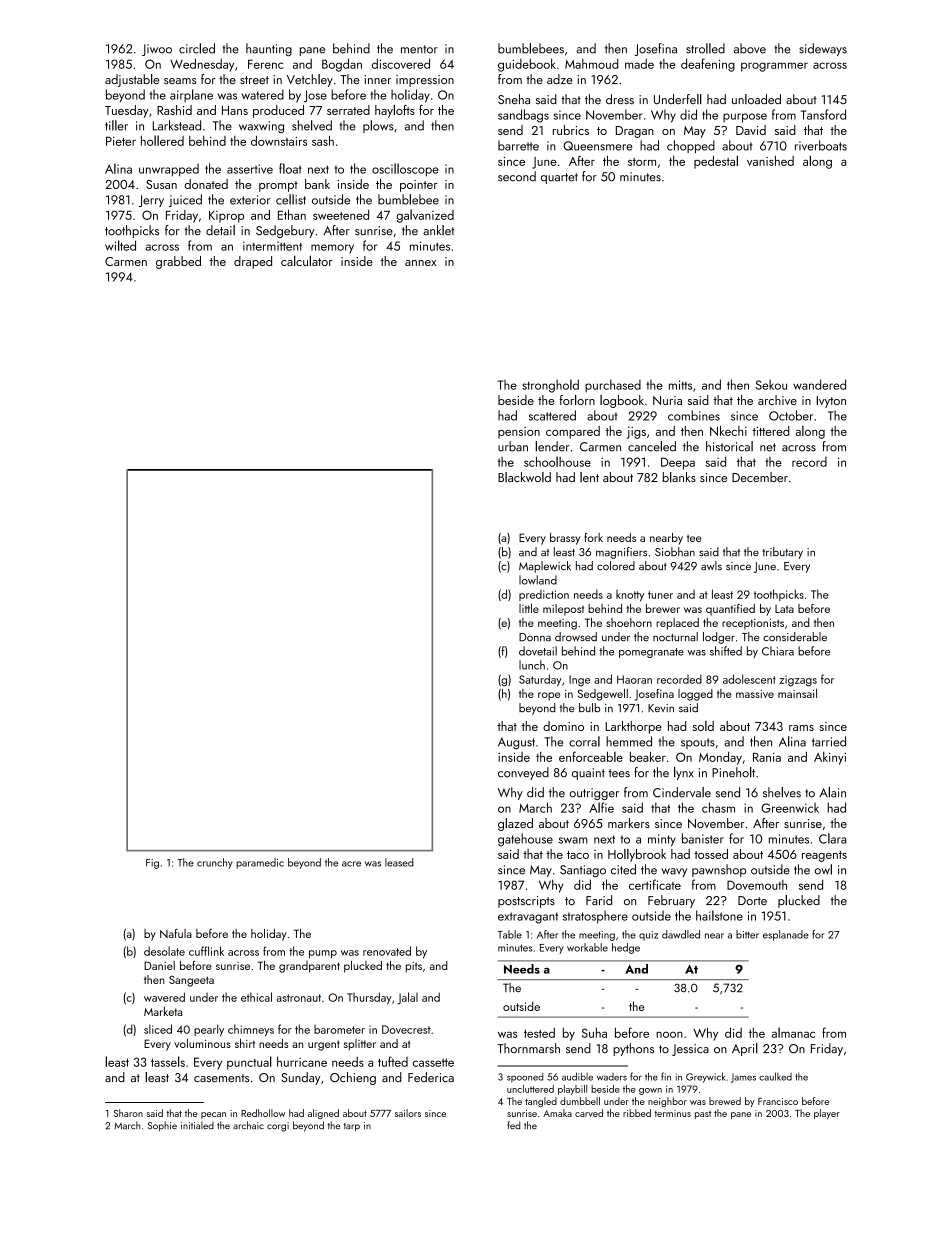 The height and width of the screenshot is (1233, 952). What do you see at coordinates (152, 864) in the screenshot?
I see `Fig` at bounding box center [152, 864].
